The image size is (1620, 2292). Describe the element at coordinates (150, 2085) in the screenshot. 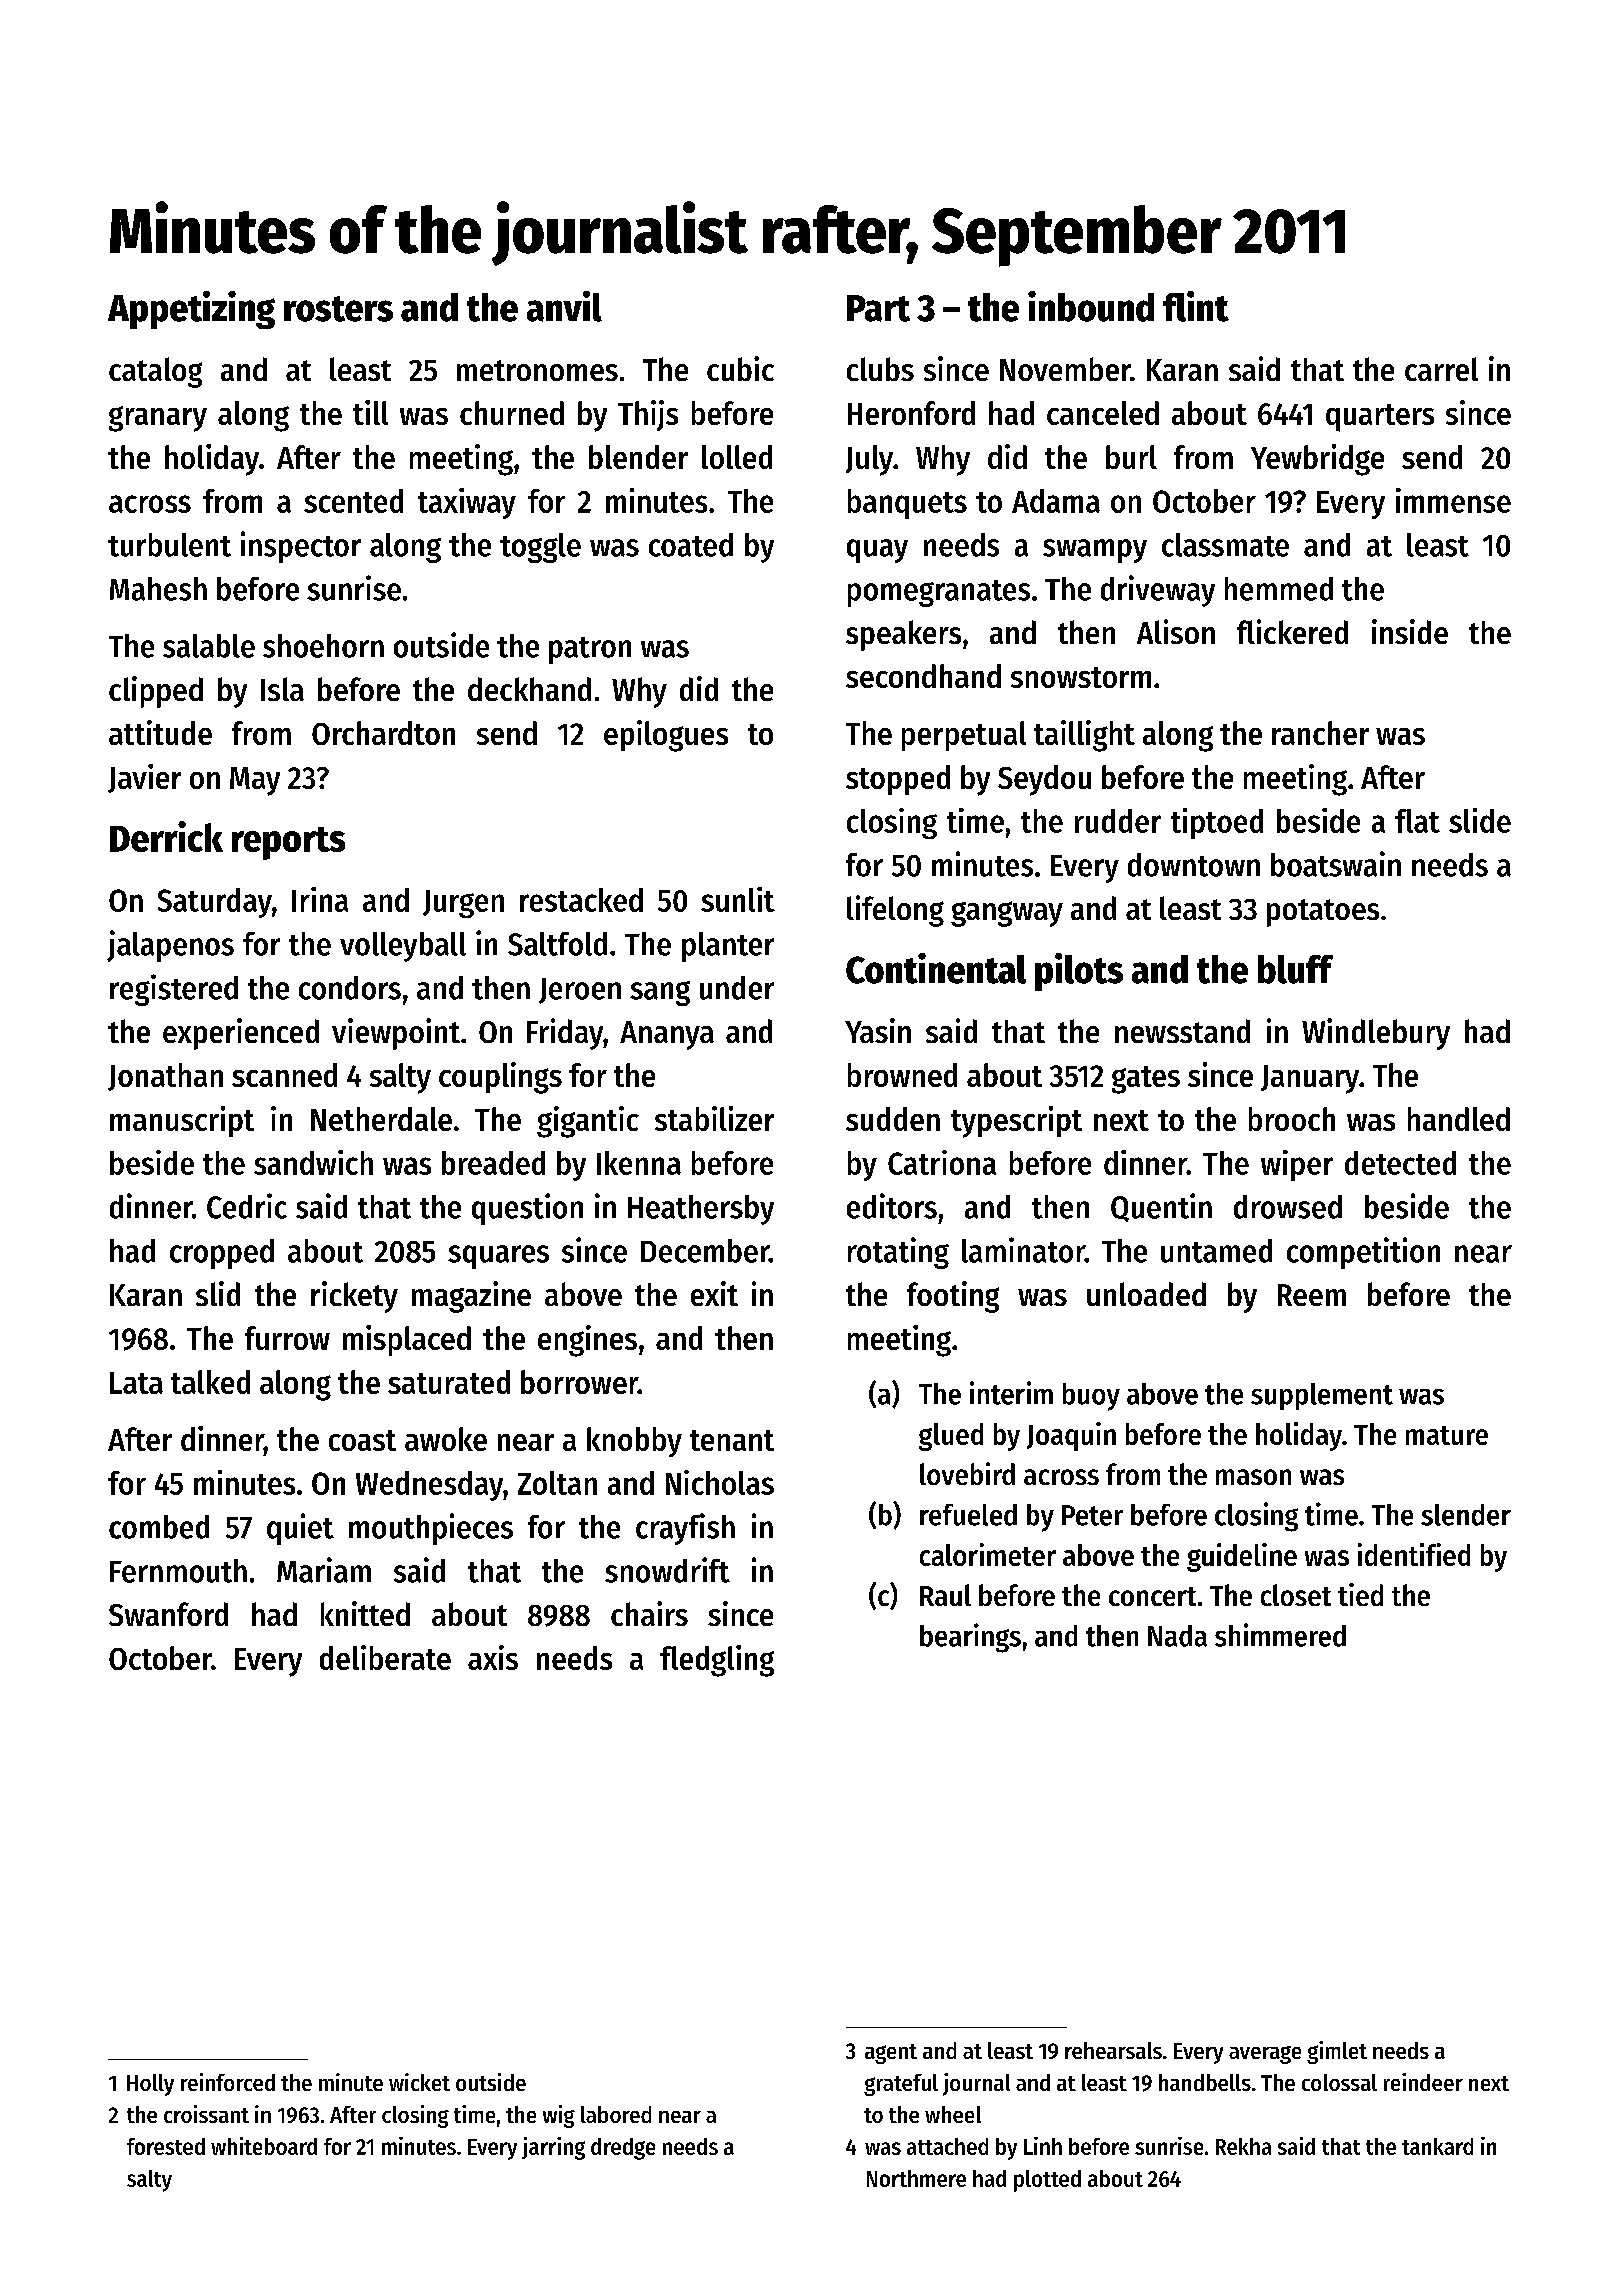

I see `Holly` at that location.
